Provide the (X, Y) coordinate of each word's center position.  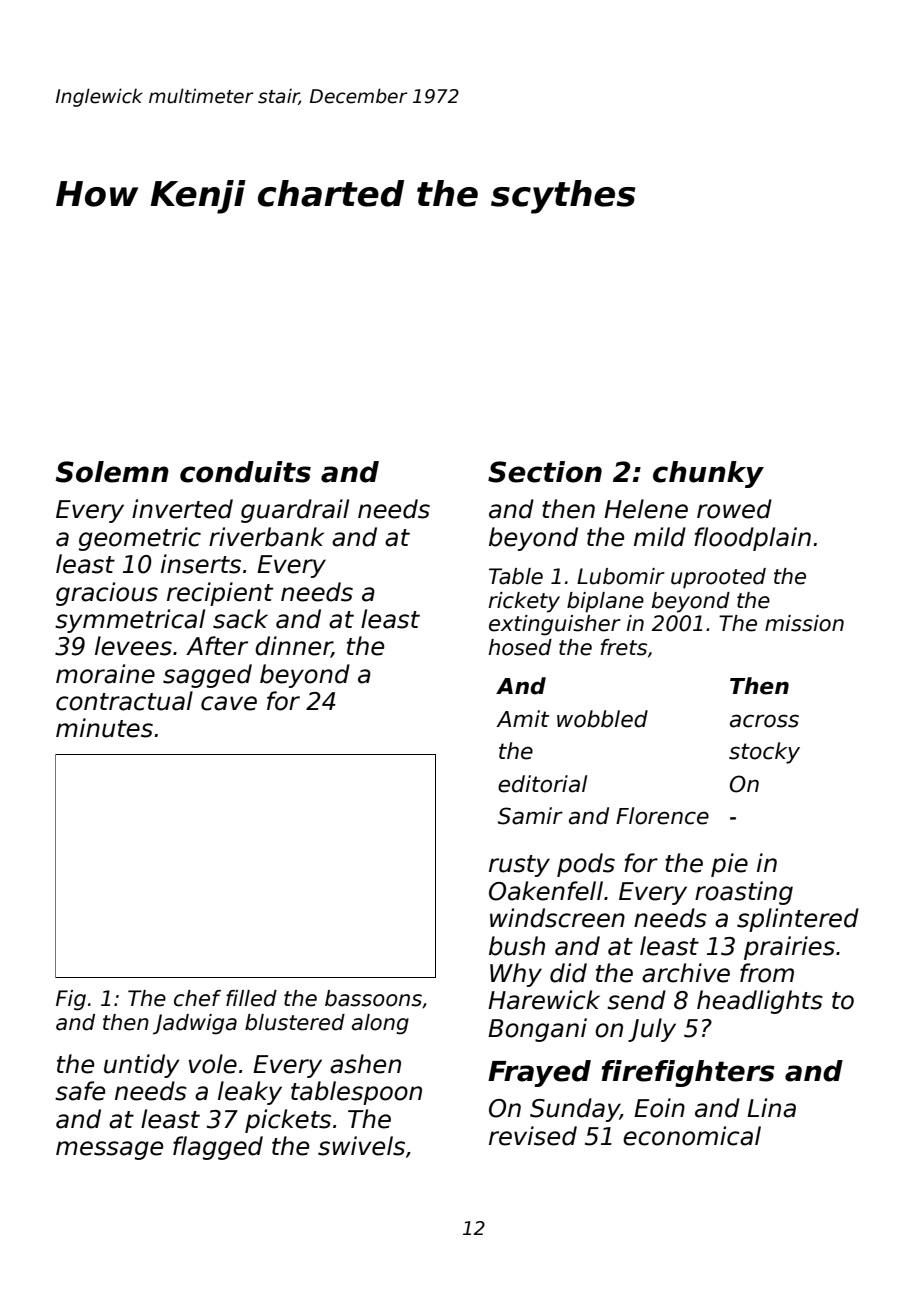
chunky (708, 474)
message (109, 1150)
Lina (771, 1108)
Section (545, 472)
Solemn (112, 472)
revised (533, 1136)
